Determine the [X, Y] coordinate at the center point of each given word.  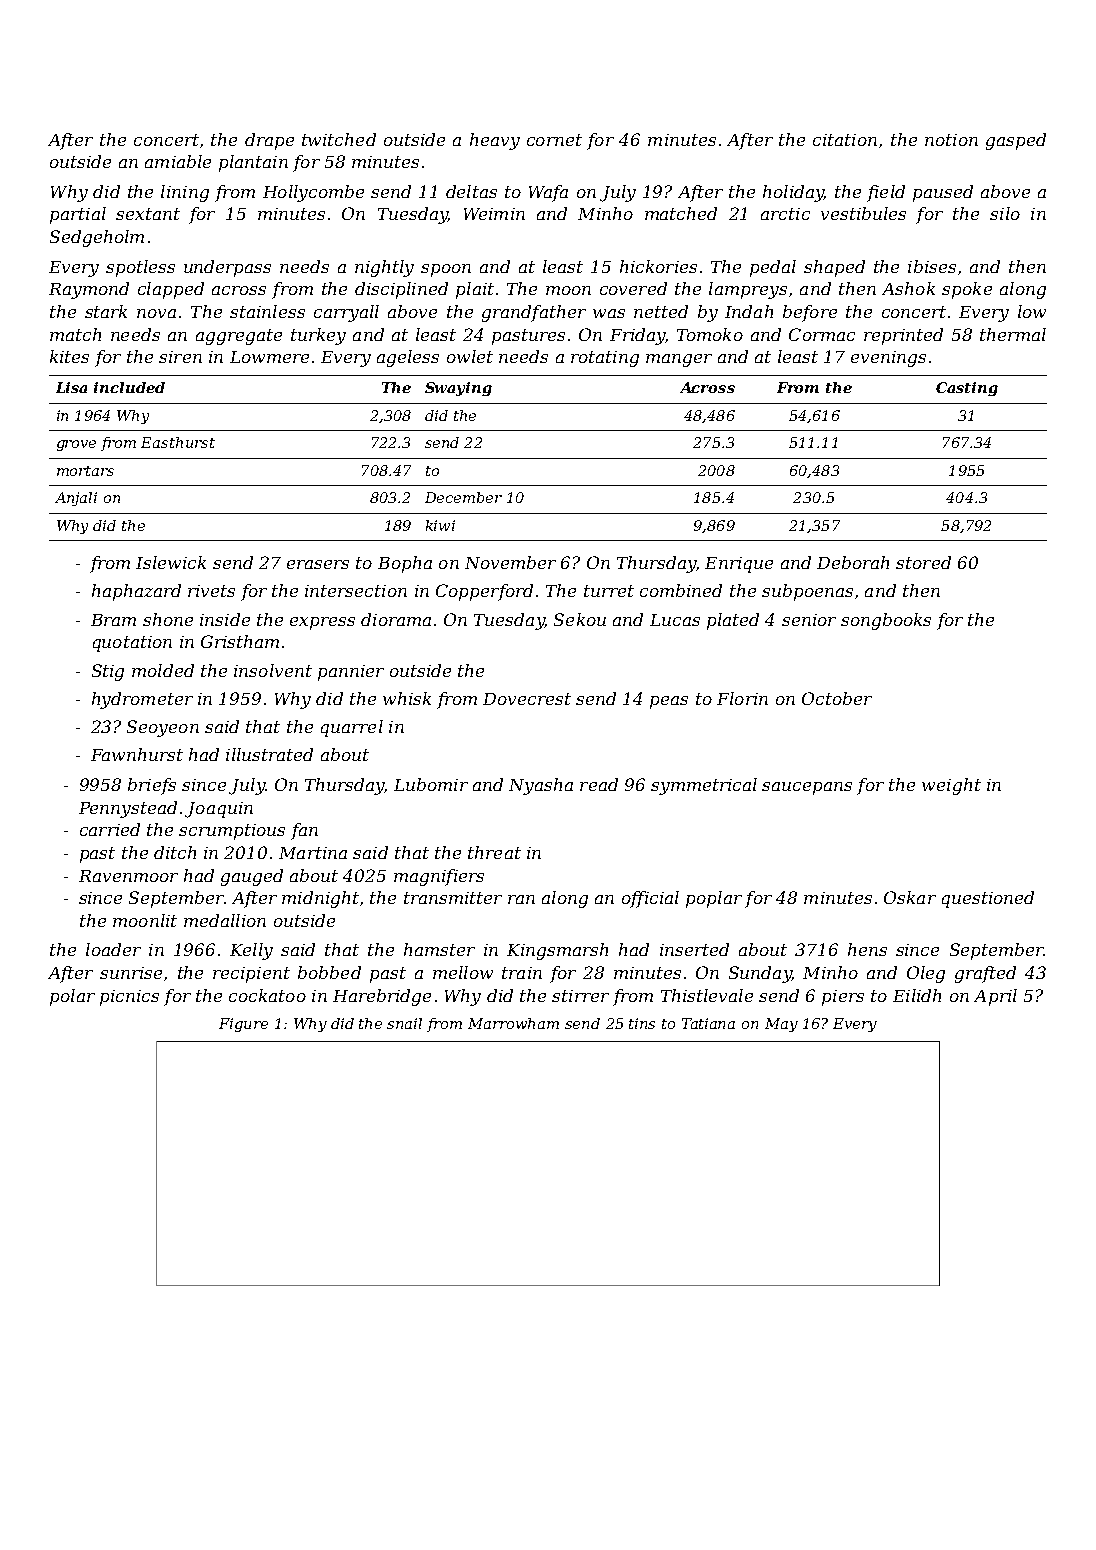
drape [269, 141]
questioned [988, 899]
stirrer [580, 996]
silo [1005, 213]
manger [679, 360]
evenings [888, 359]
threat [494, 852]
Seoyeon [163, 728]
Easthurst [178, 442]
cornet [554, 140]
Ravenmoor [128, 876]
